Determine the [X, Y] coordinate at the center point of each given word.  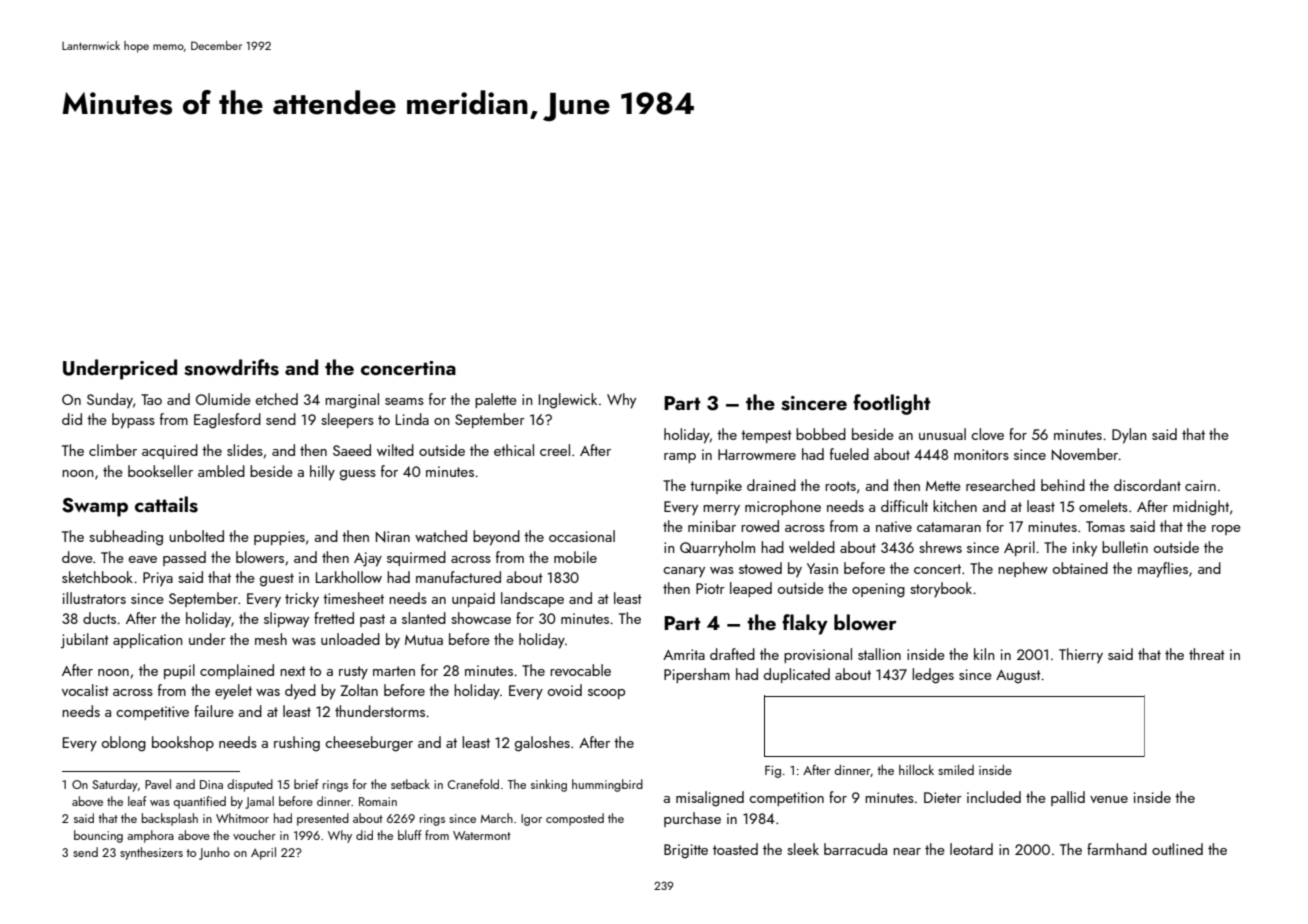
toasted [735, 849]
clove [987, 434]
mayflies [1163, 570]
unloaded [350, 639]
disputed [250, 785]
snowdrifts [231, 367]
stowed [760, 568]
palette [496, 400]
